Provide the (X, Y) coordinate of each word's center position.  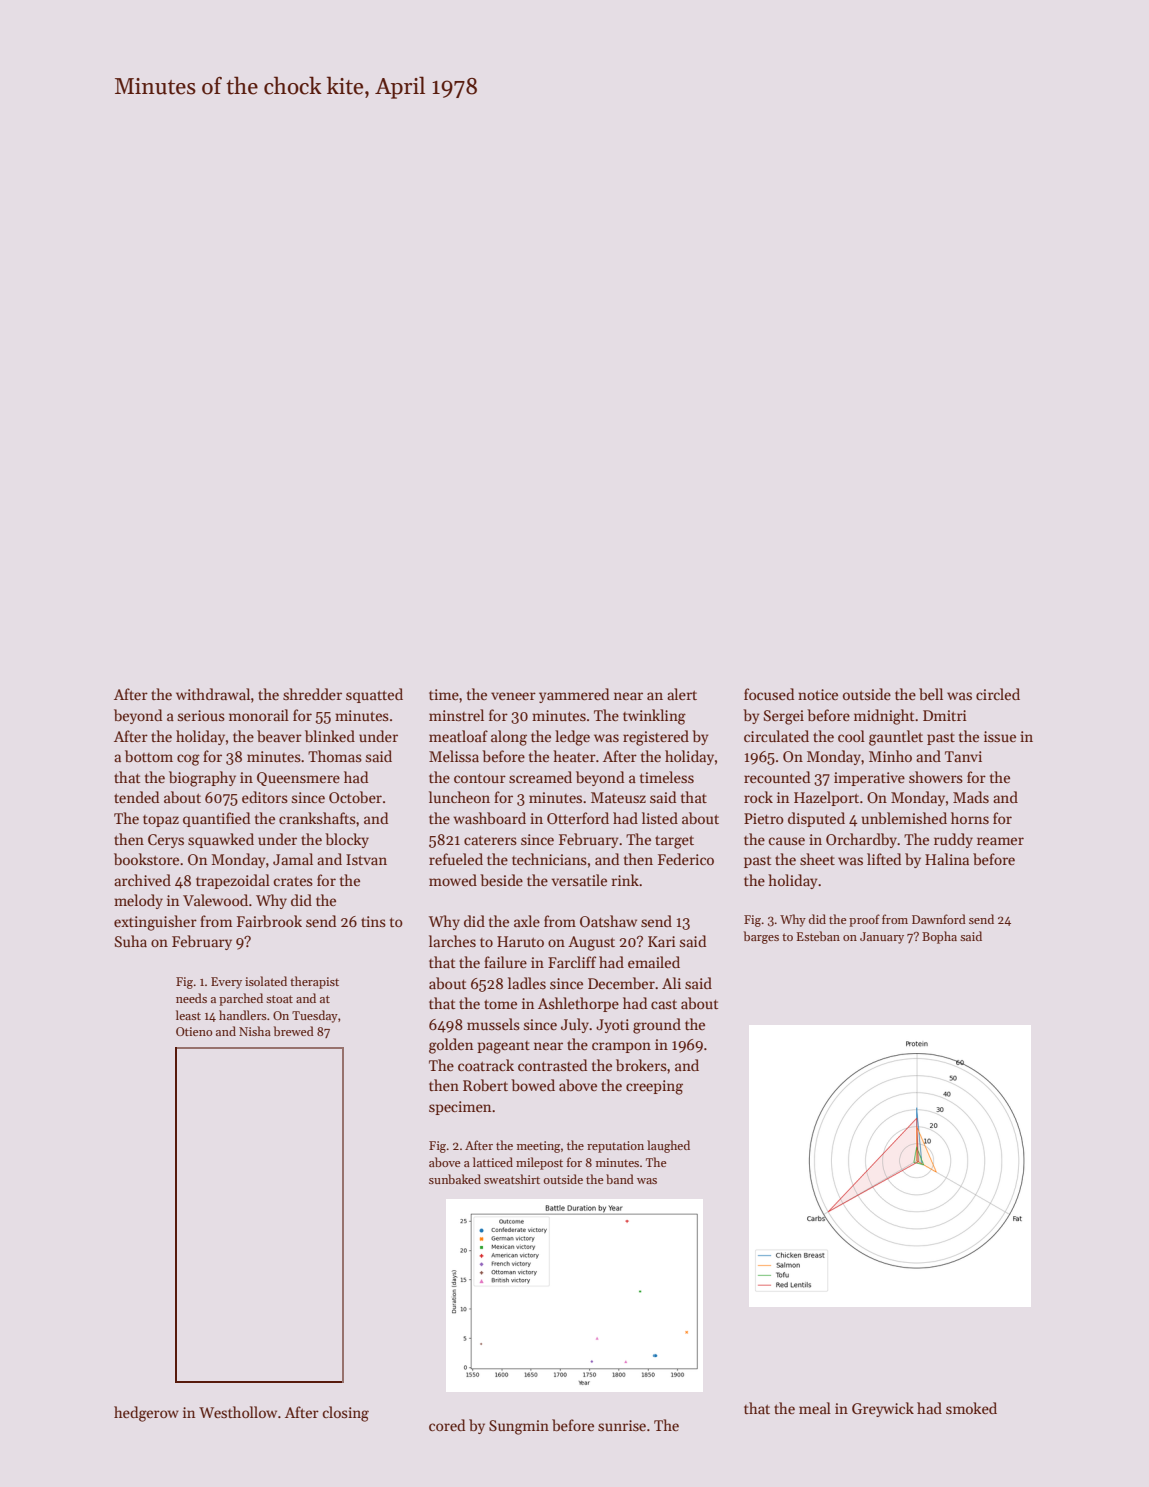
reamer (1000, 841)
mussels (493, 1024)
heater (574, 756)
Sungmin (519, 1427)
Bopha (939, 937)
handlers (243, 1015)
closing (345, 1414)
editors (265, 797)
